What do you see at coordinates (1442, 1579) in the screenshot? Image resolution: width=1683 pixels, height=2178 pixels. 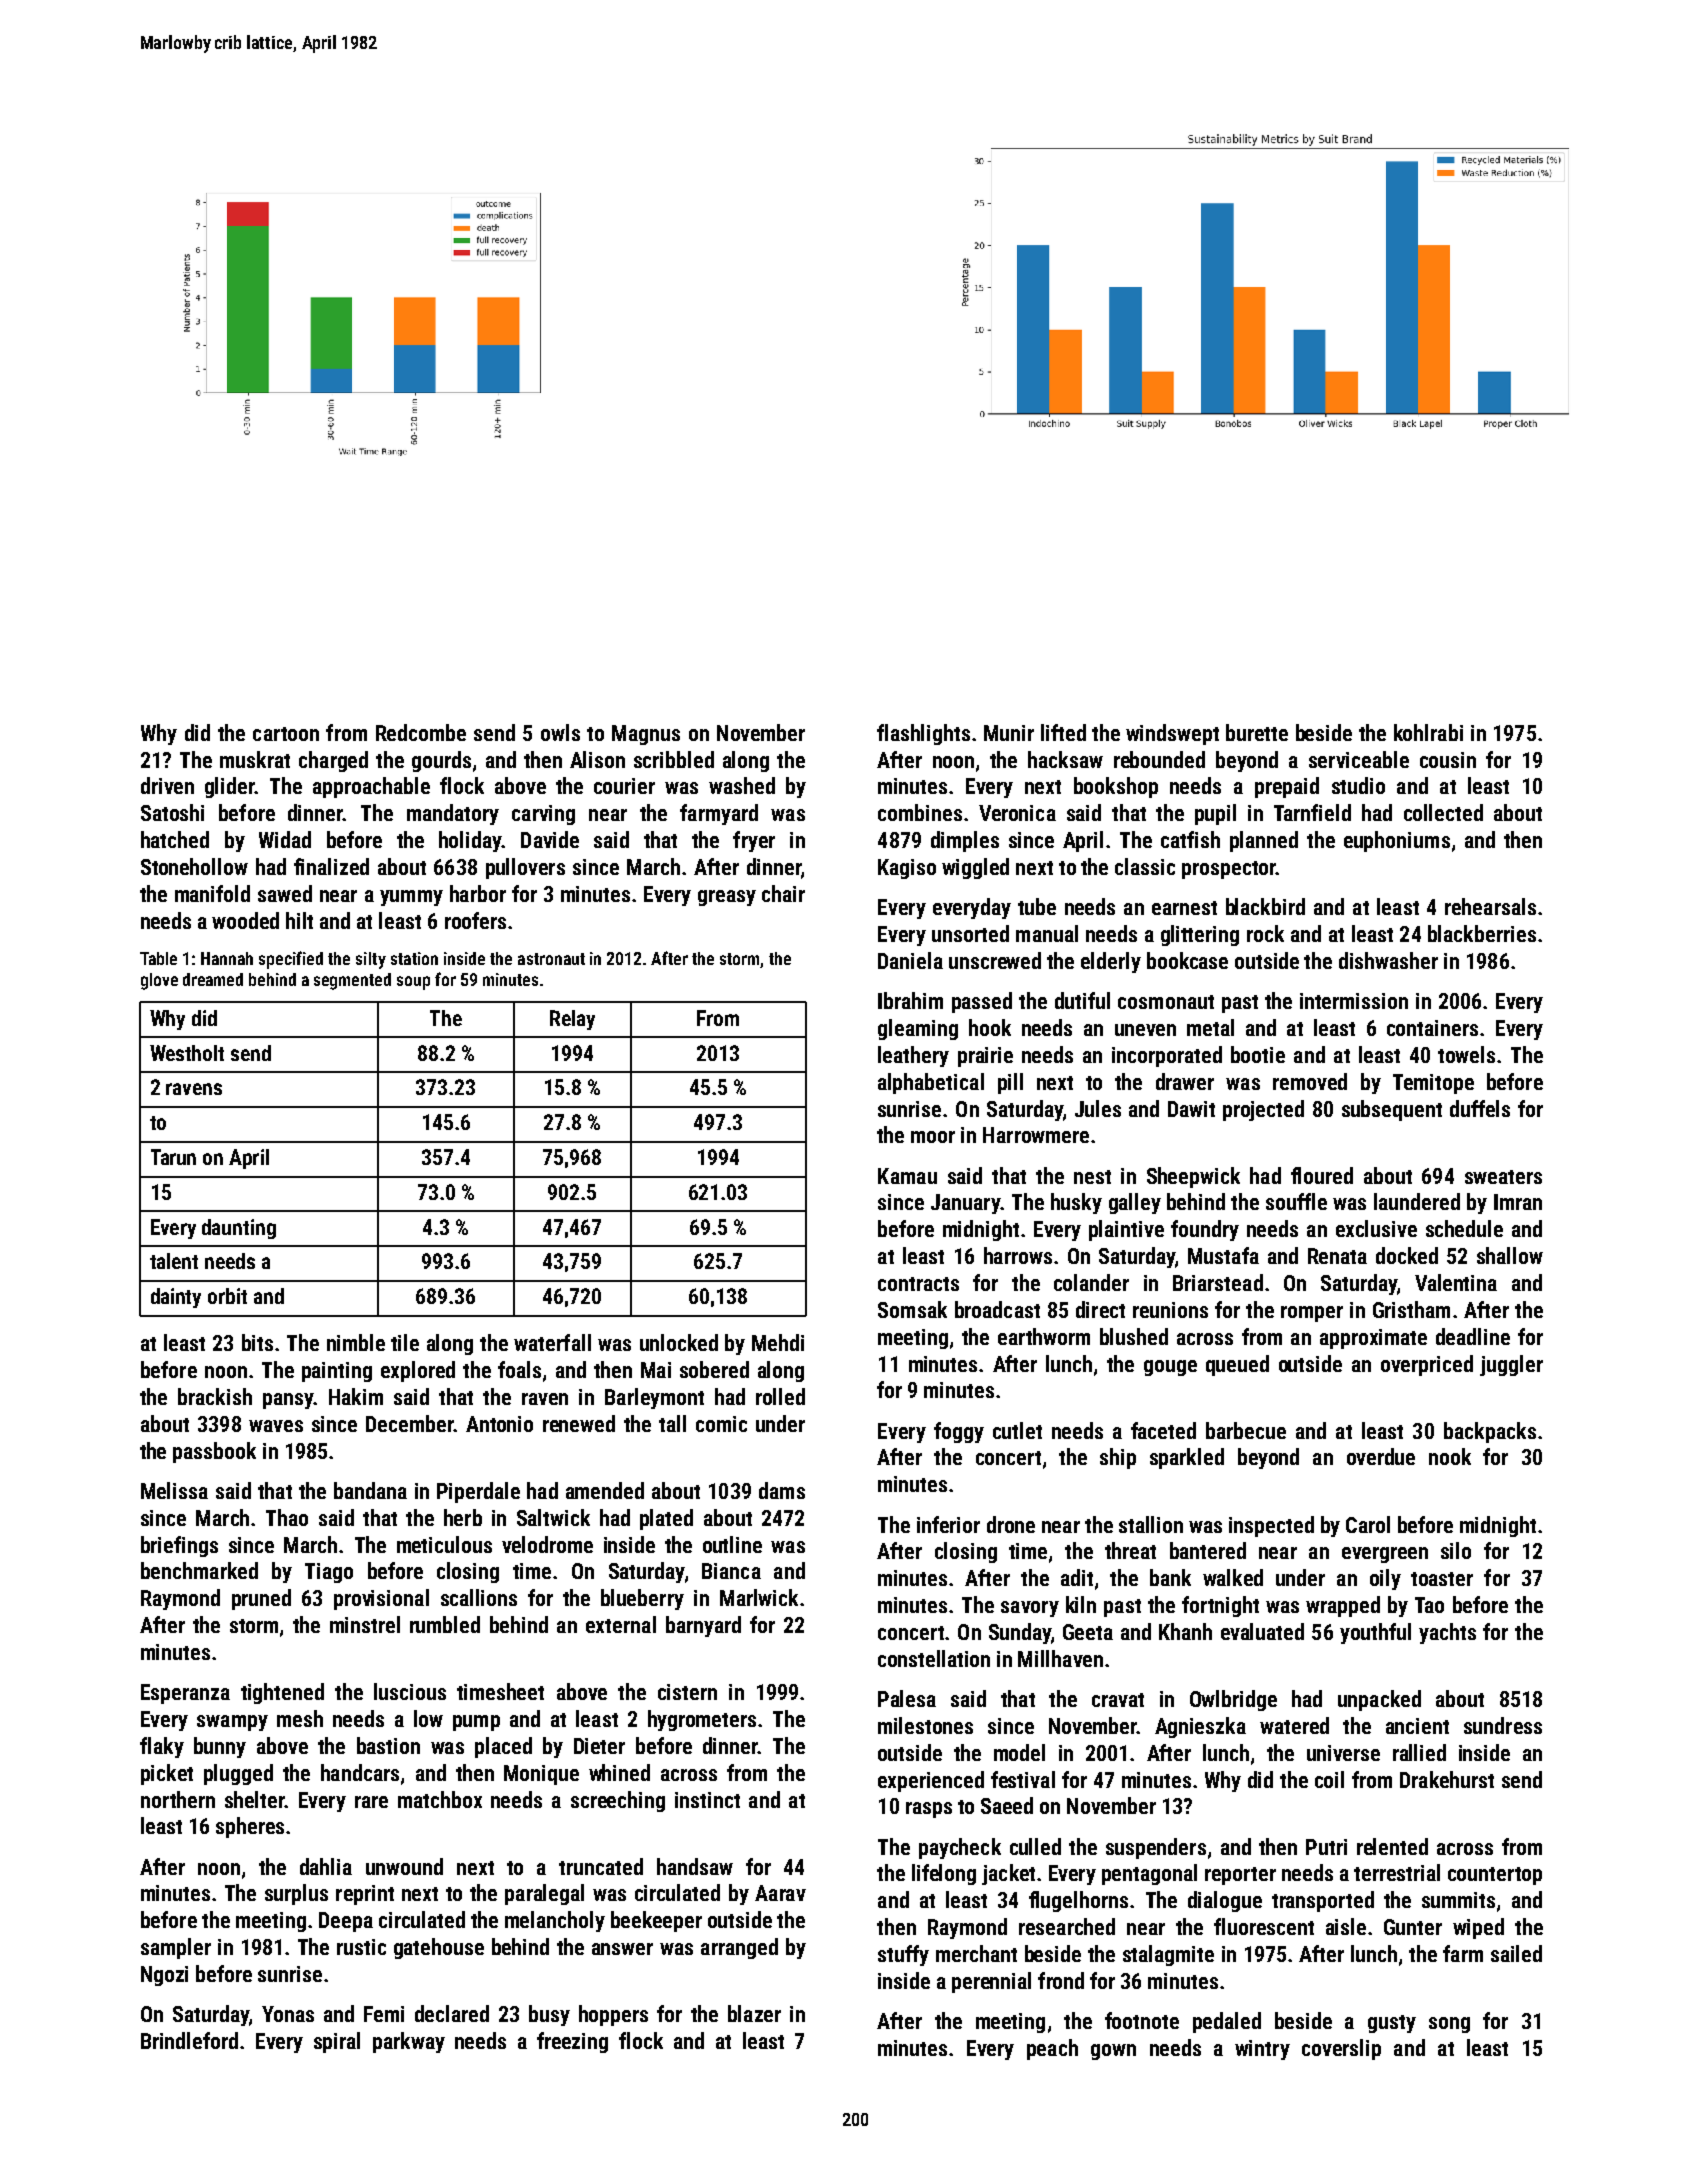 I see `toaster` at bounding box center [1442, 1579].
